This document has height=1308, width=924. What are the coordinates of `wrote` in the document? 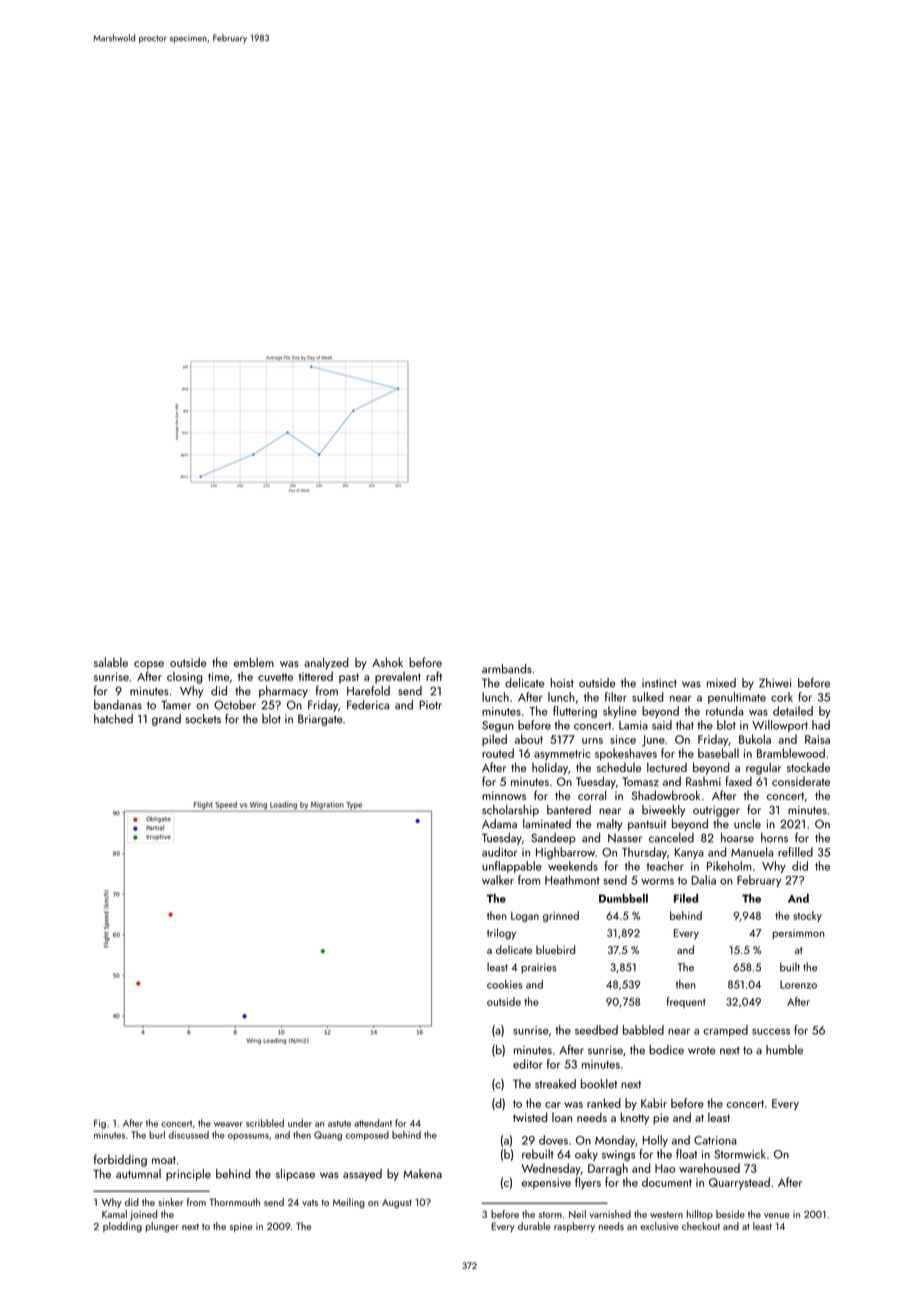 It's located at (701, 1051).
